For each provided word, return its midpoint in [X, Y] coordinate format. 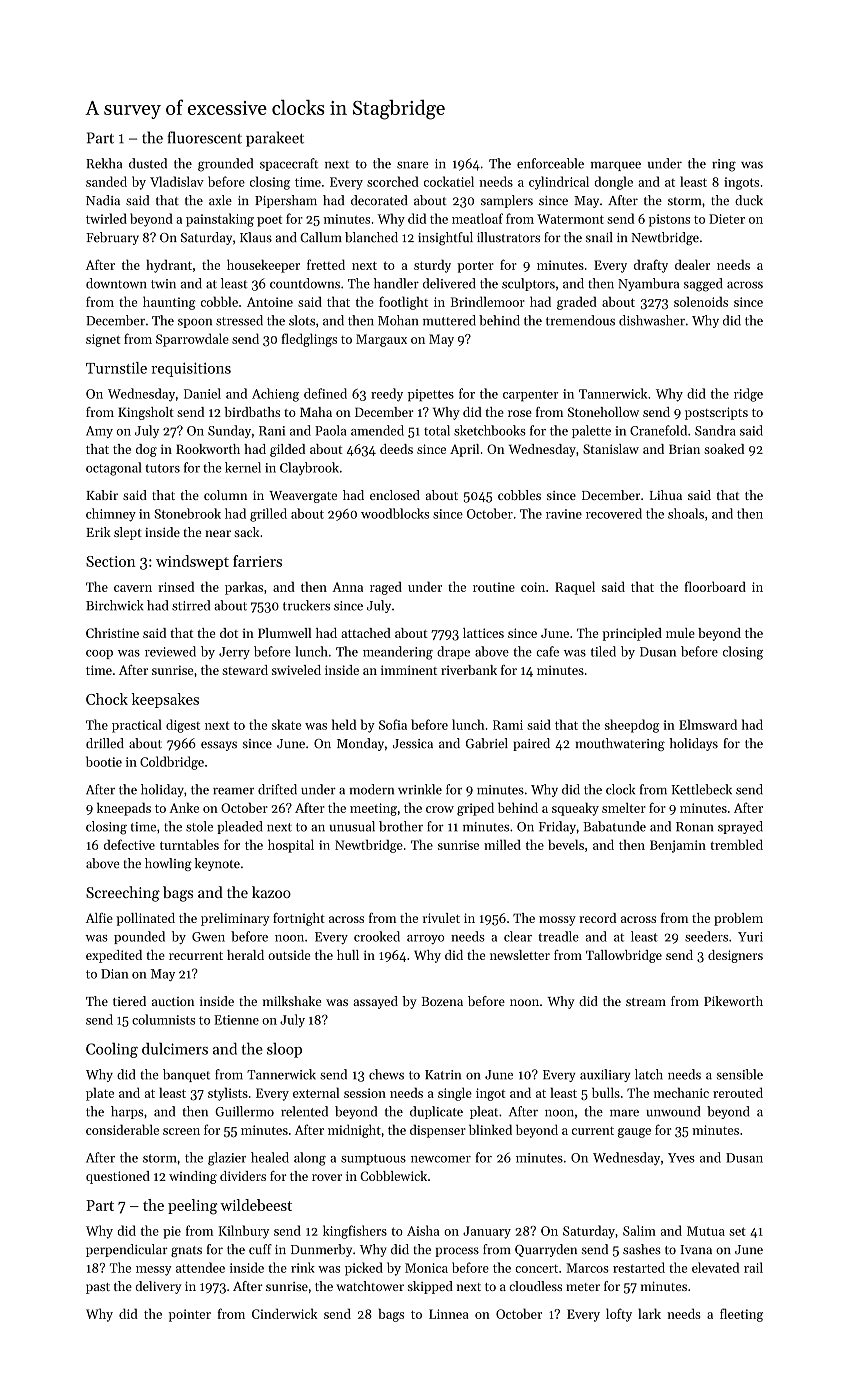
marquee [616, 166]
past [98, 1288]
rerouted [738, 1092]
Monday [360, 744]
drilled [105, 743]
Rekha [104, 163]
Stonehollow [603, 412]
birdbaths [252, 412]
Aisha [423, 1230]
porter [475, 267]
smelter [624, 807]
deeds [396, 449]
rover [327, 1177]
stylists [228, 1094]
